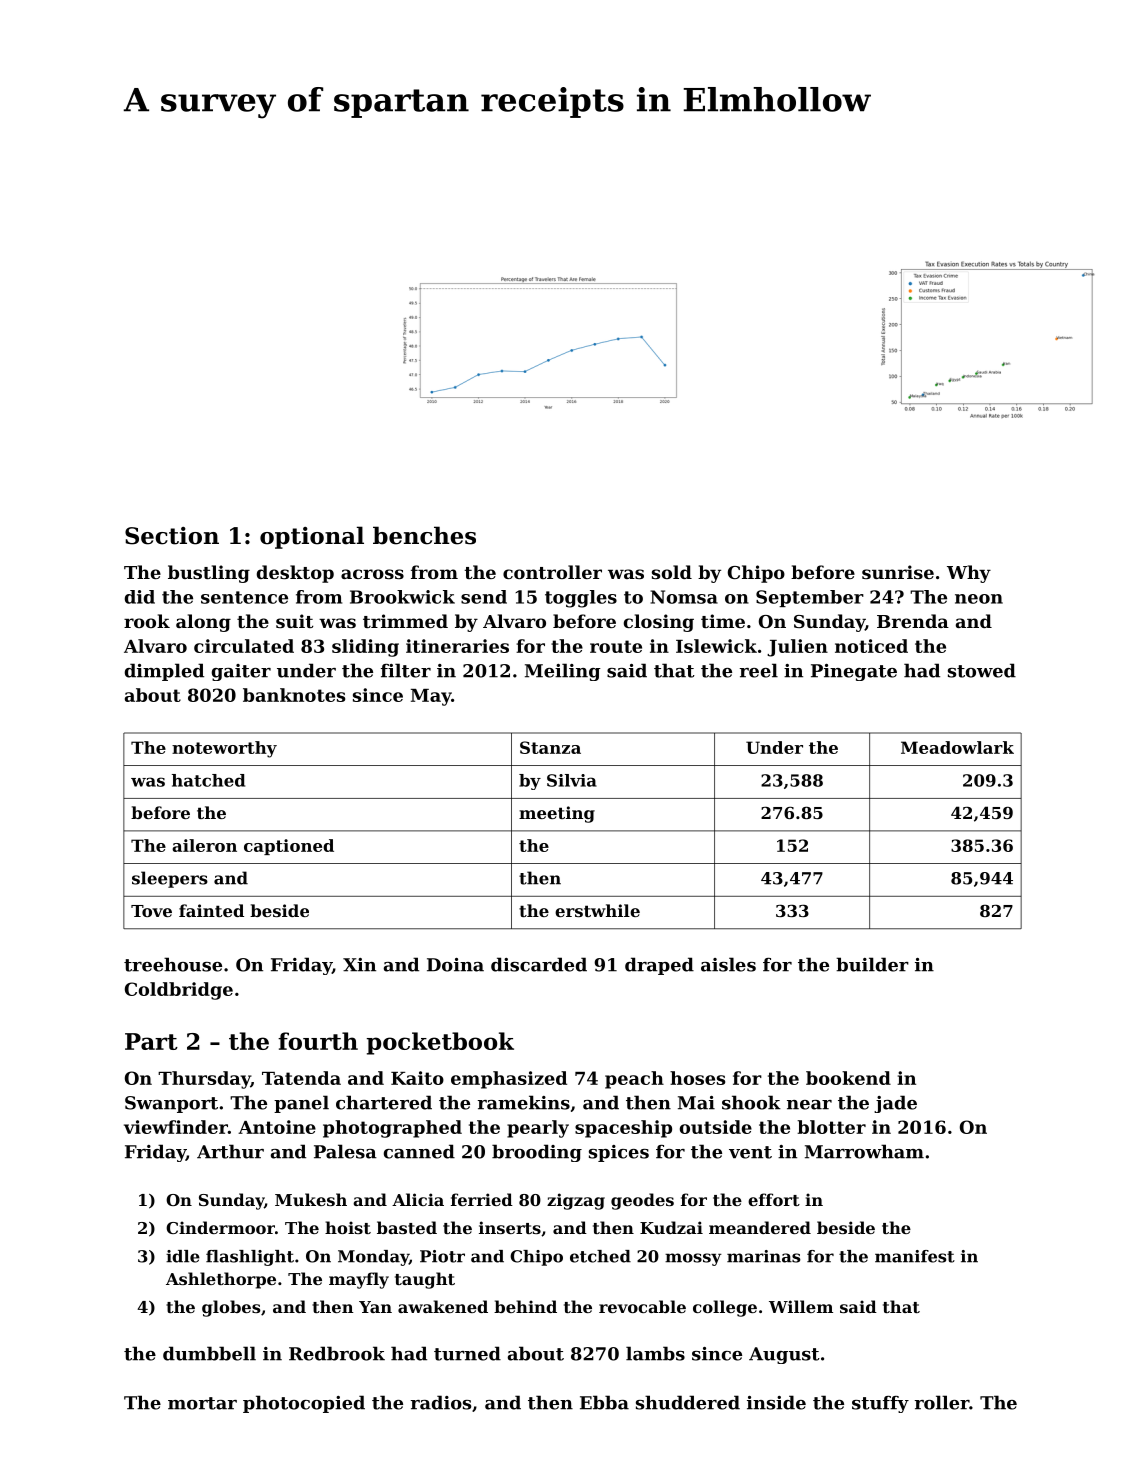  I want to click on sentence, so click(244, 597).
